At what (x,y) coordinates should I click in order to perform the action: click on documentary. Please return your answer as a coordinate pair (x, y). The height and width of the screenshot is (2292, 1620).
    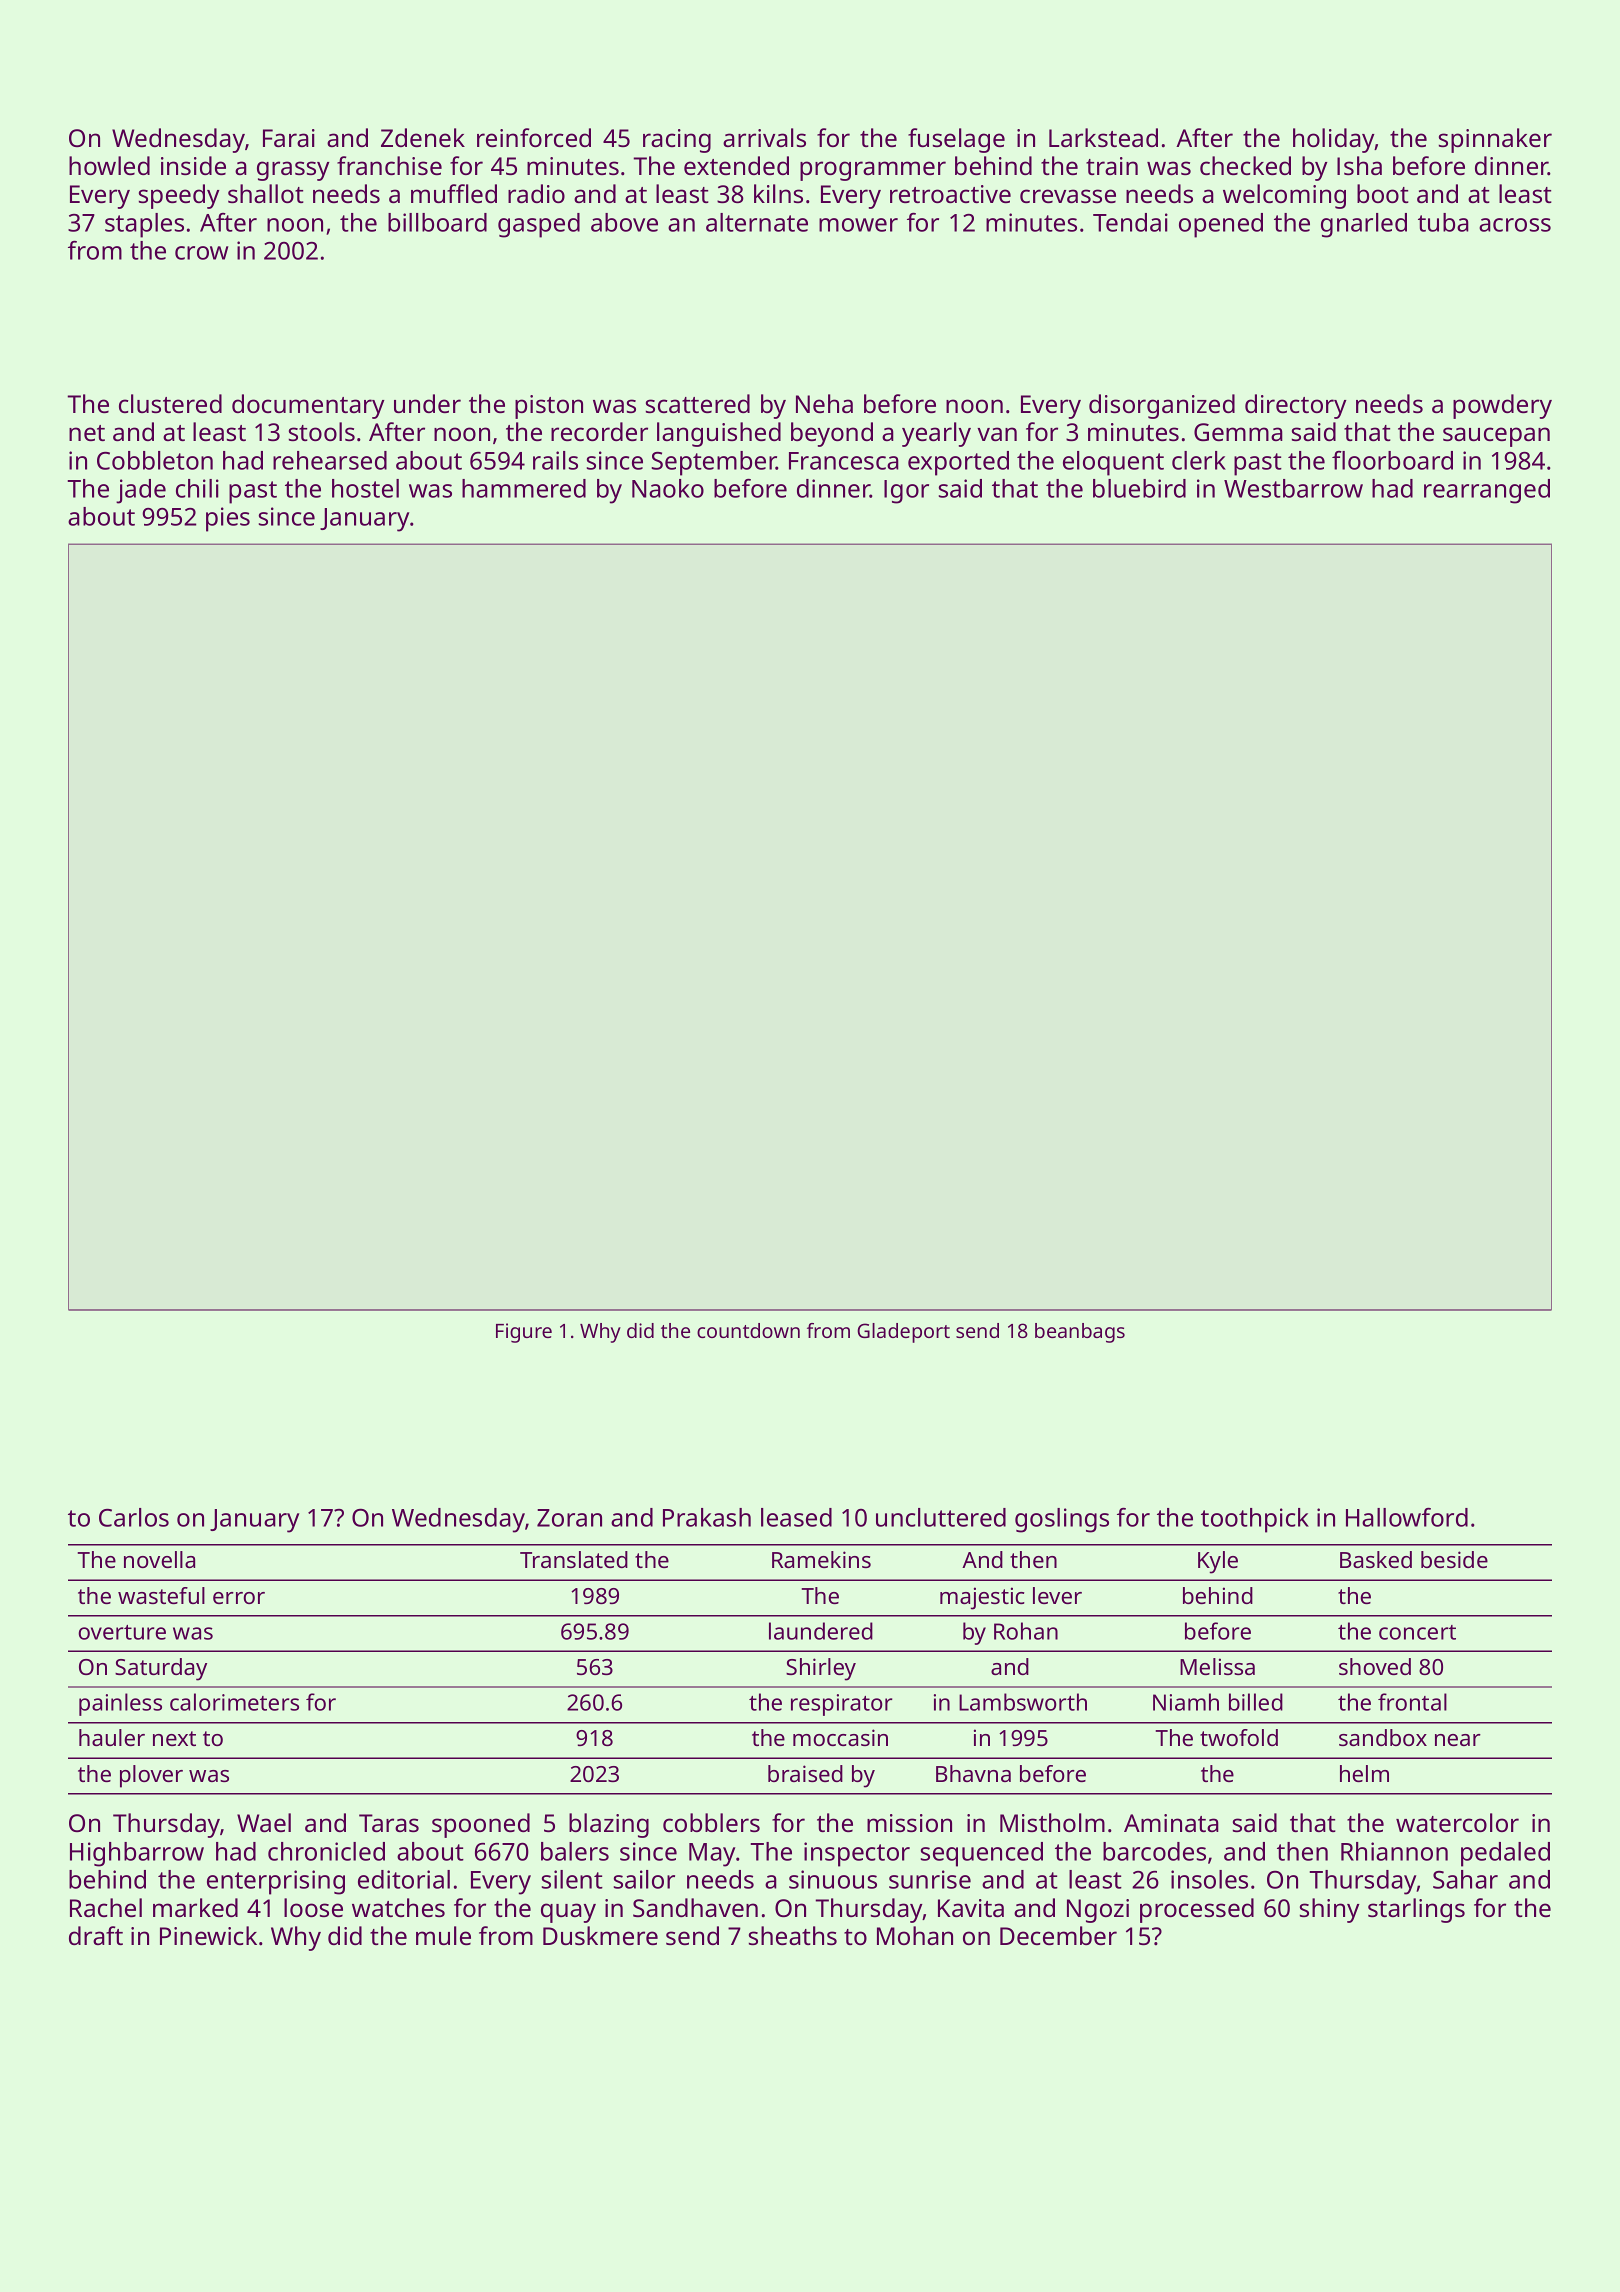
    Looking at the image, I should click on (308, 406).
